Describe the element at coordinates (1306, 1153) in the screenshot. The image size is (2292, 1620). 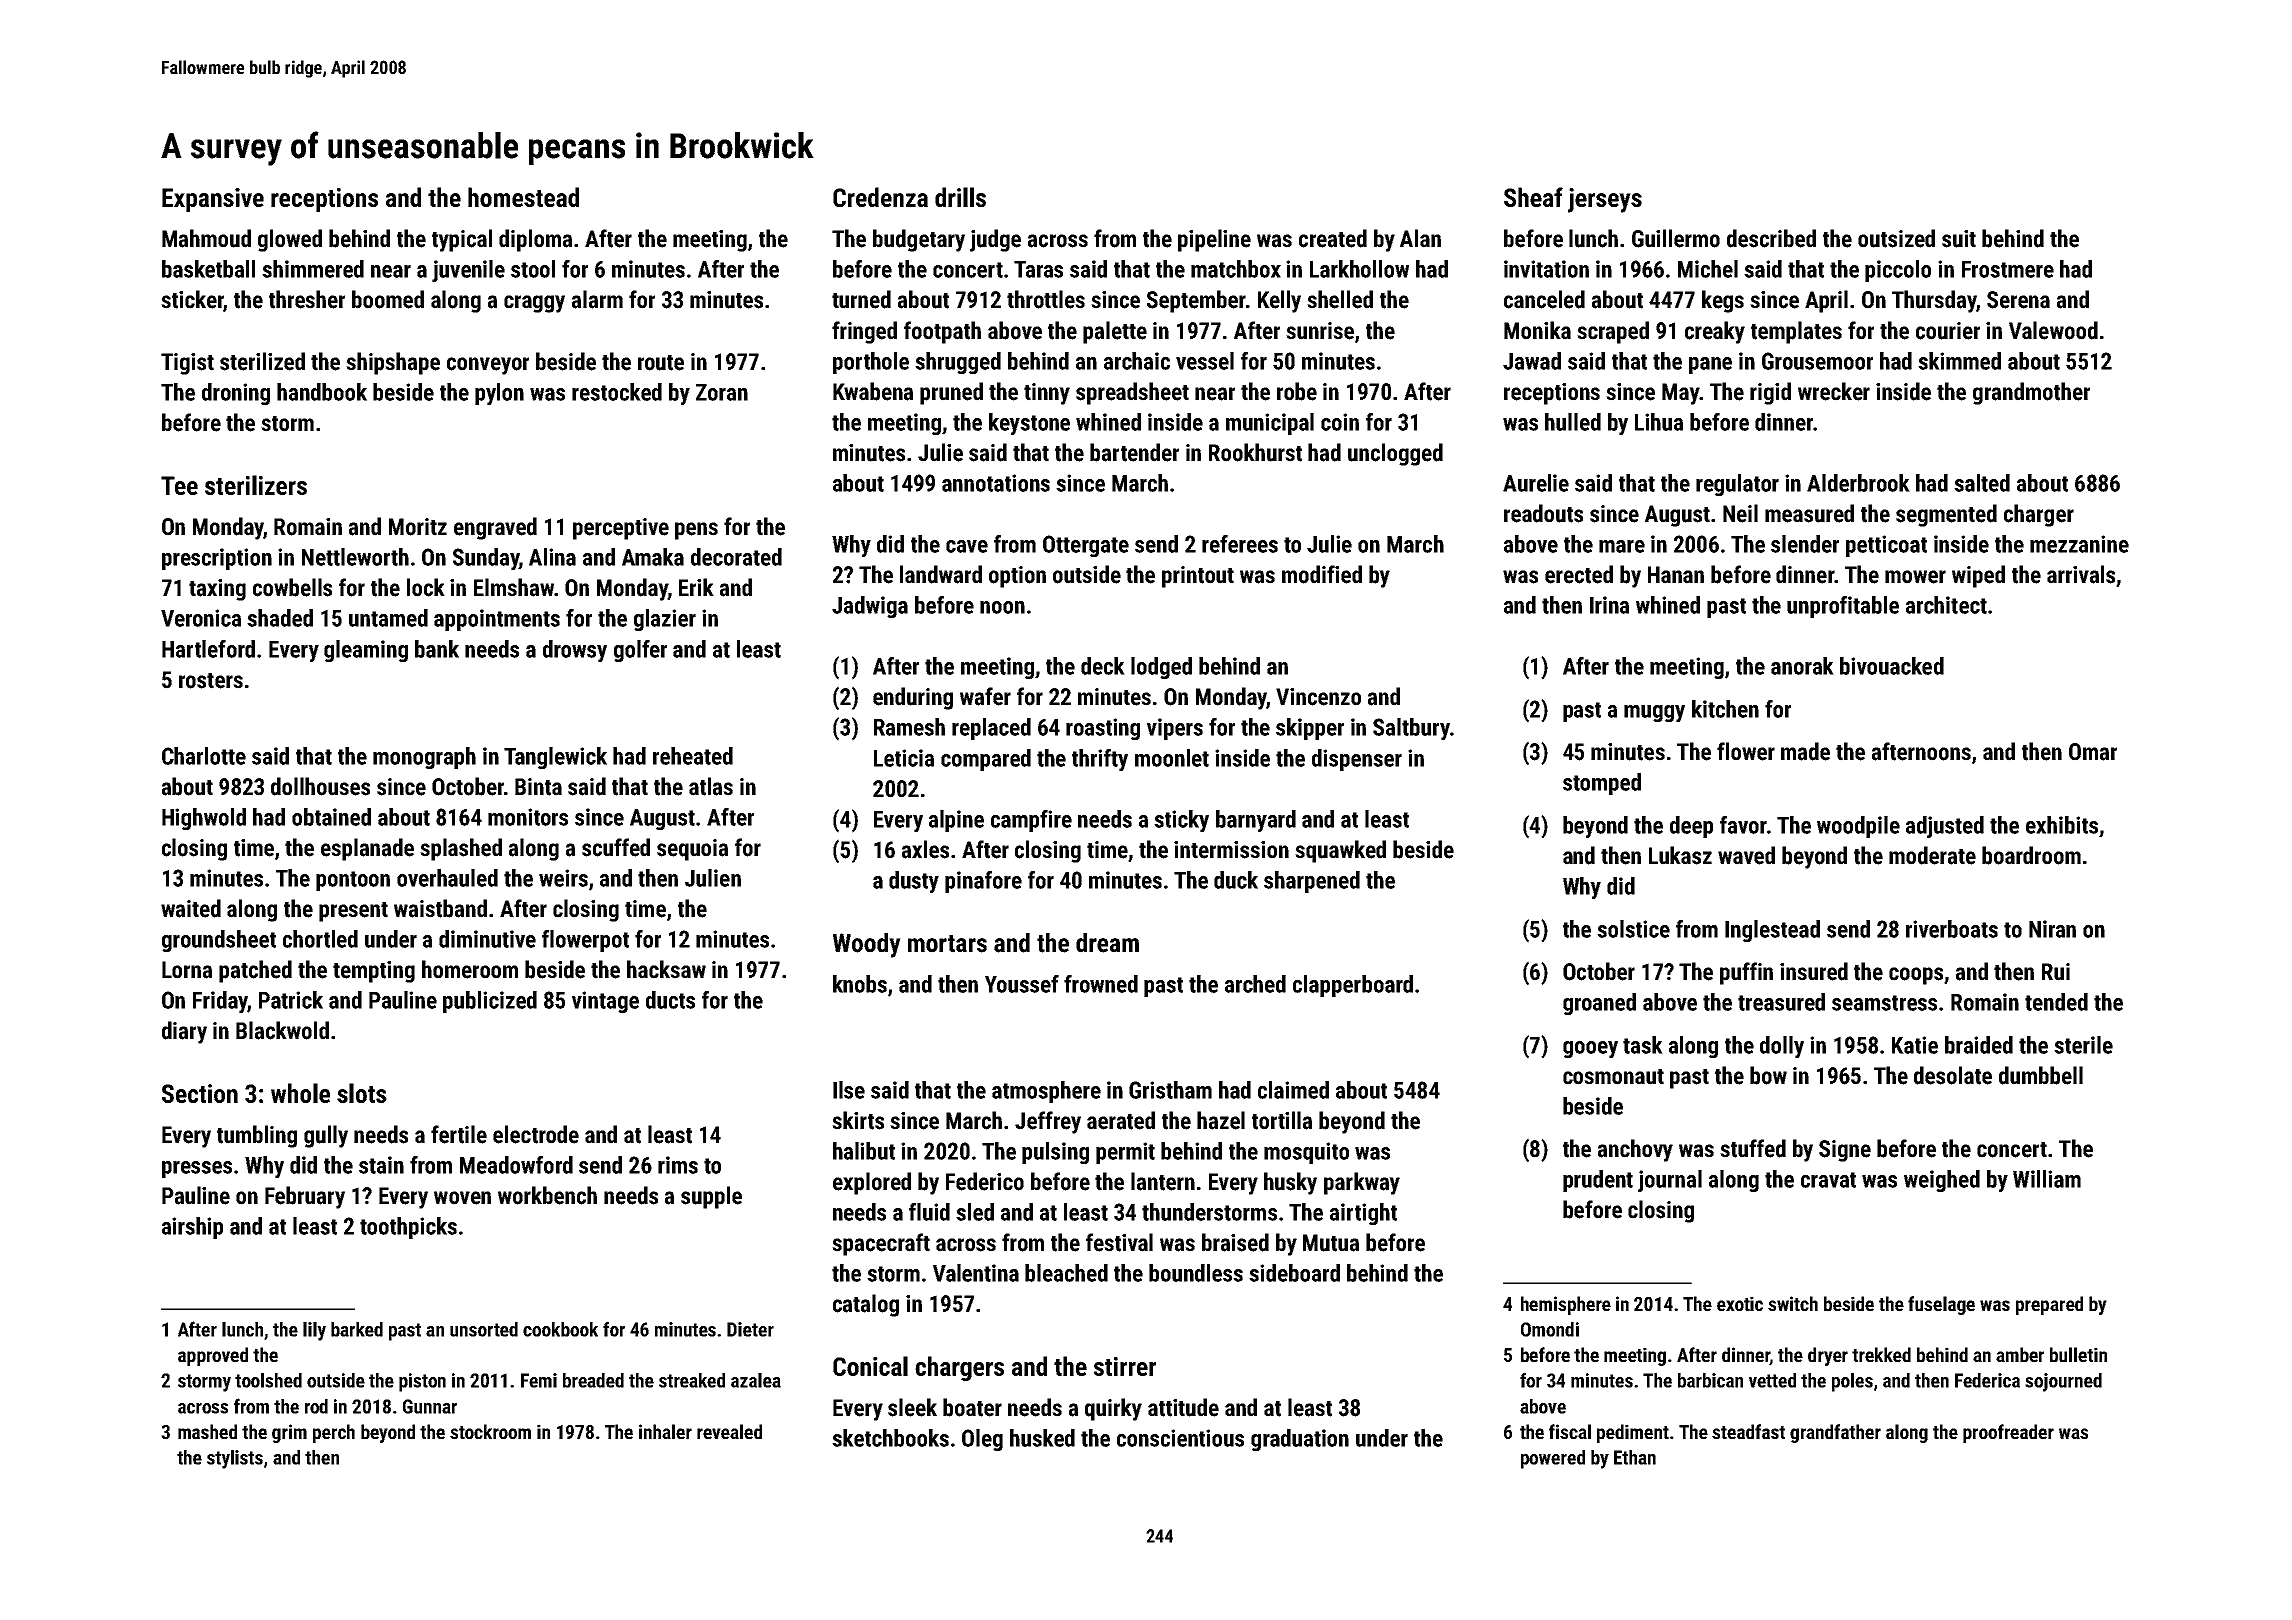
I see `mosquito` at that location.
